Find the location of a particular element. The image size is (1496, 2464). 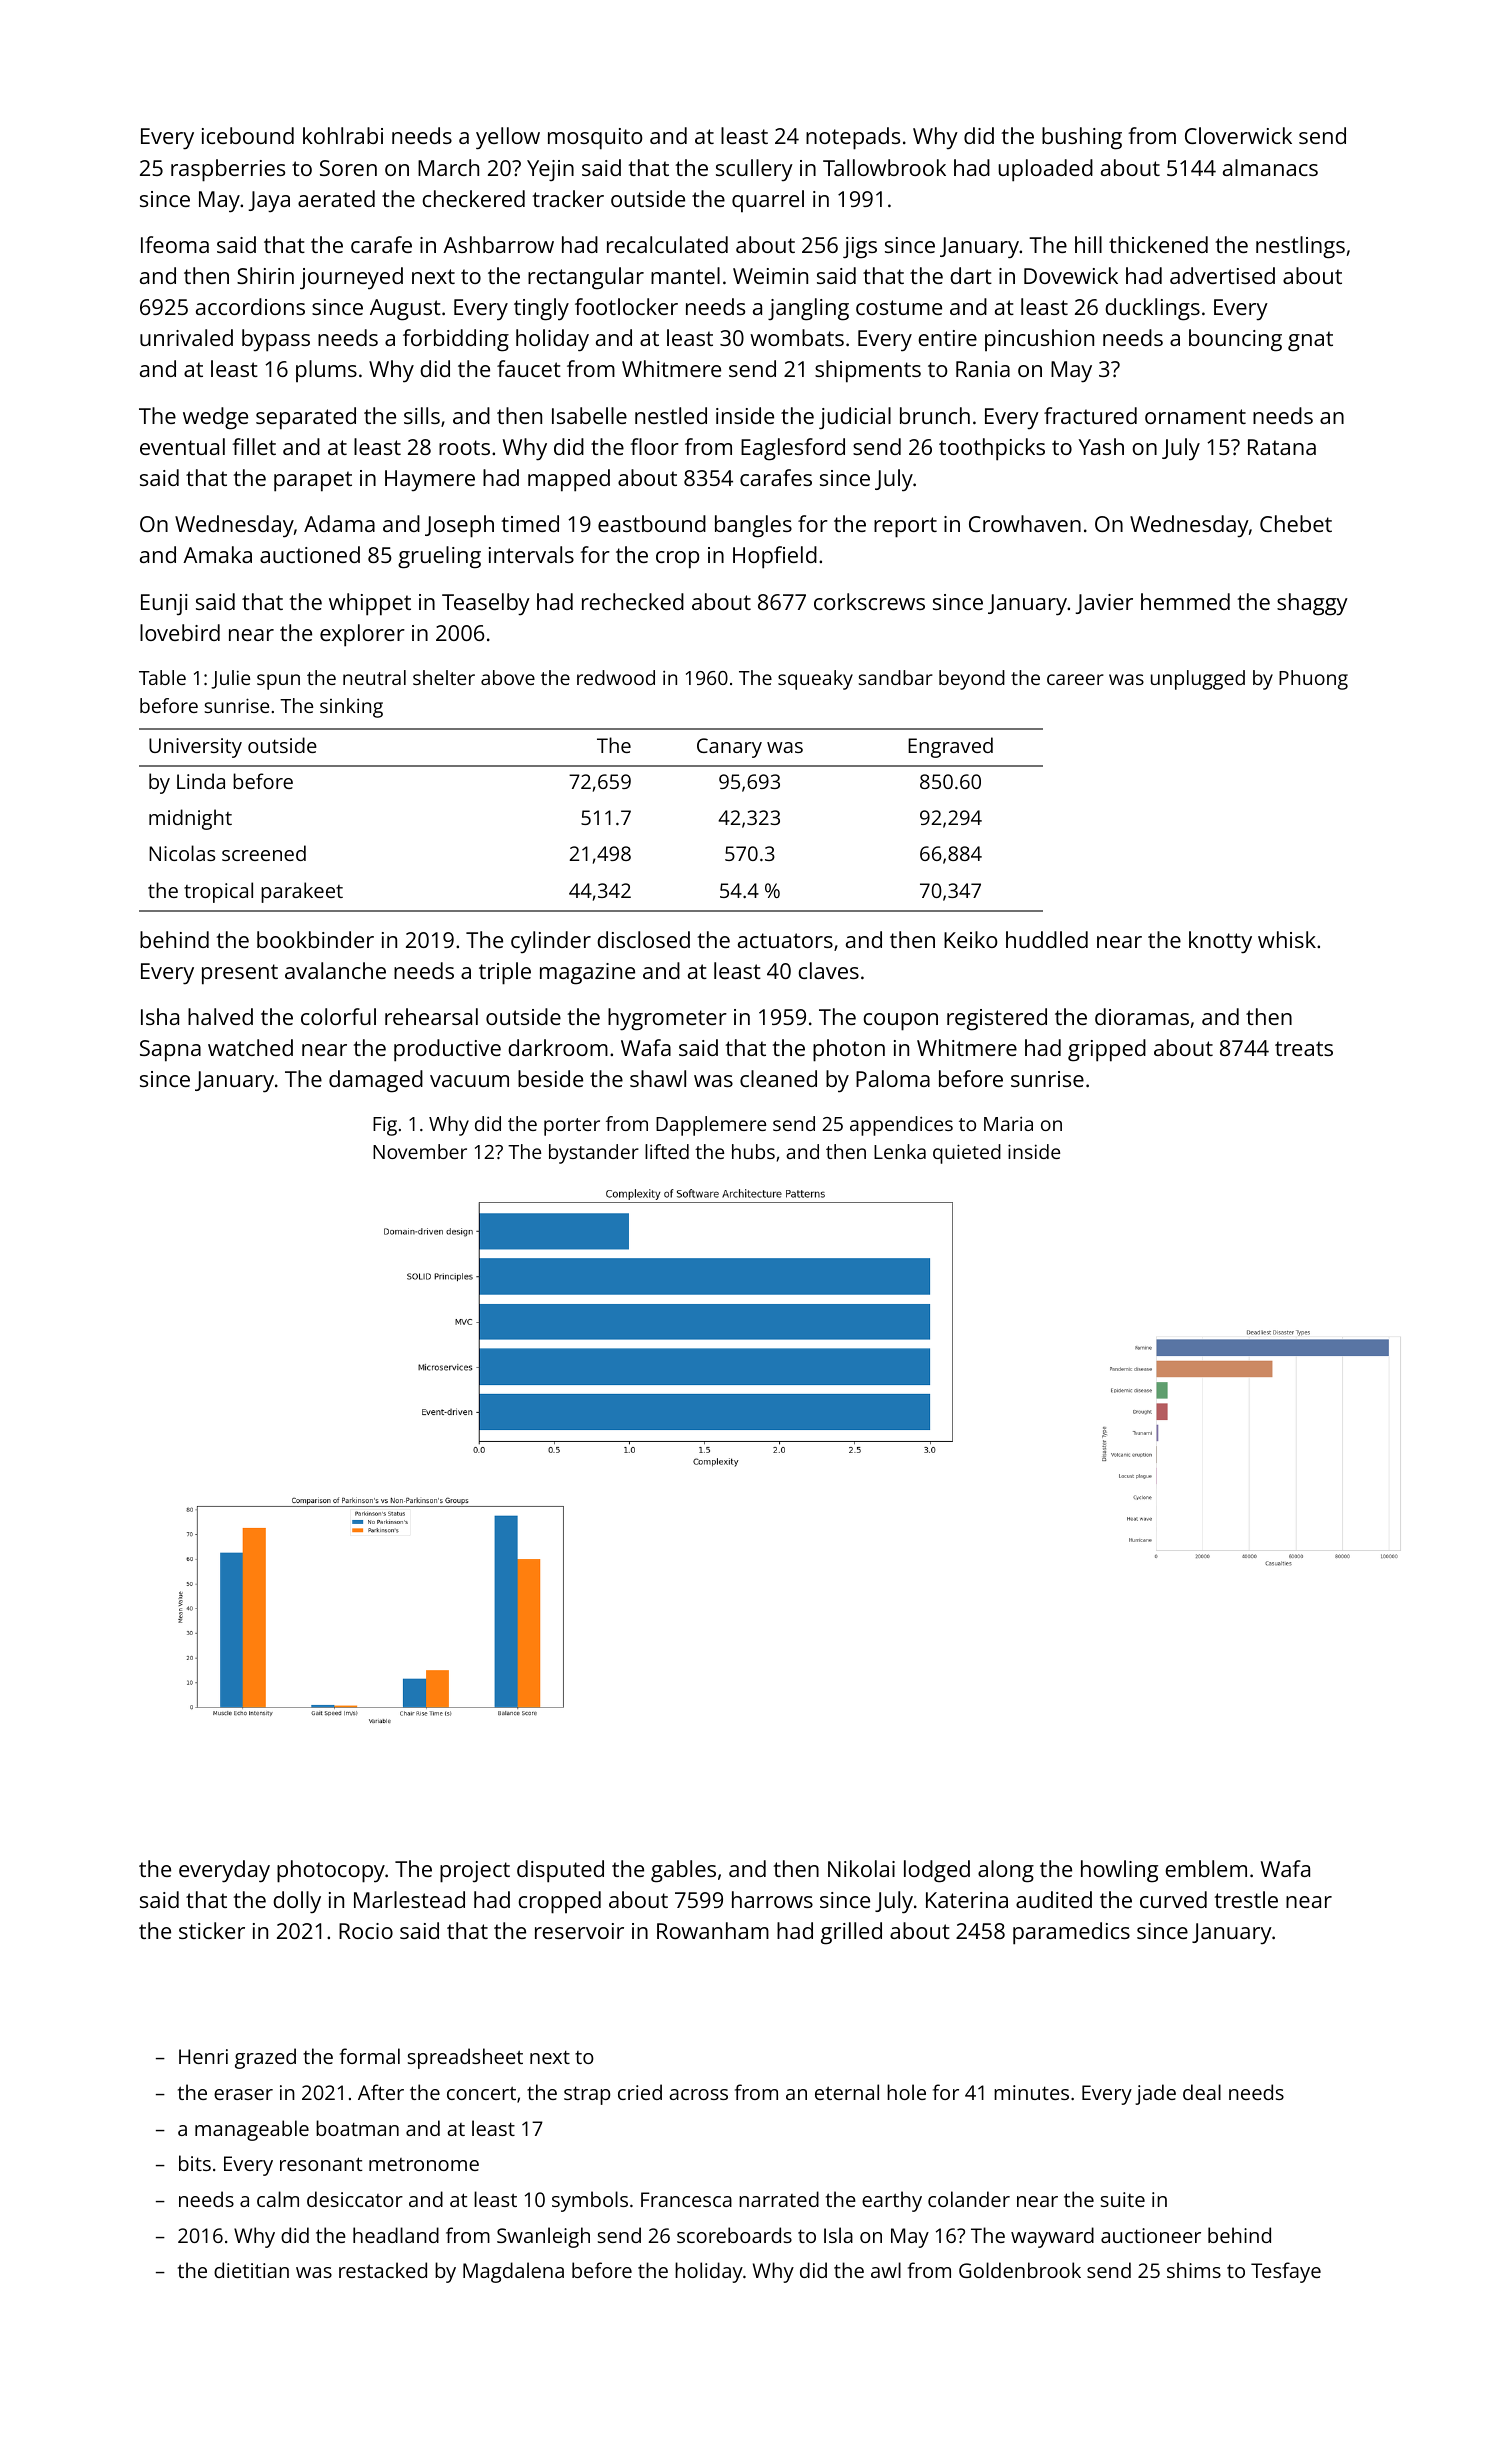

Canary is located at coordinates (729, 748).
